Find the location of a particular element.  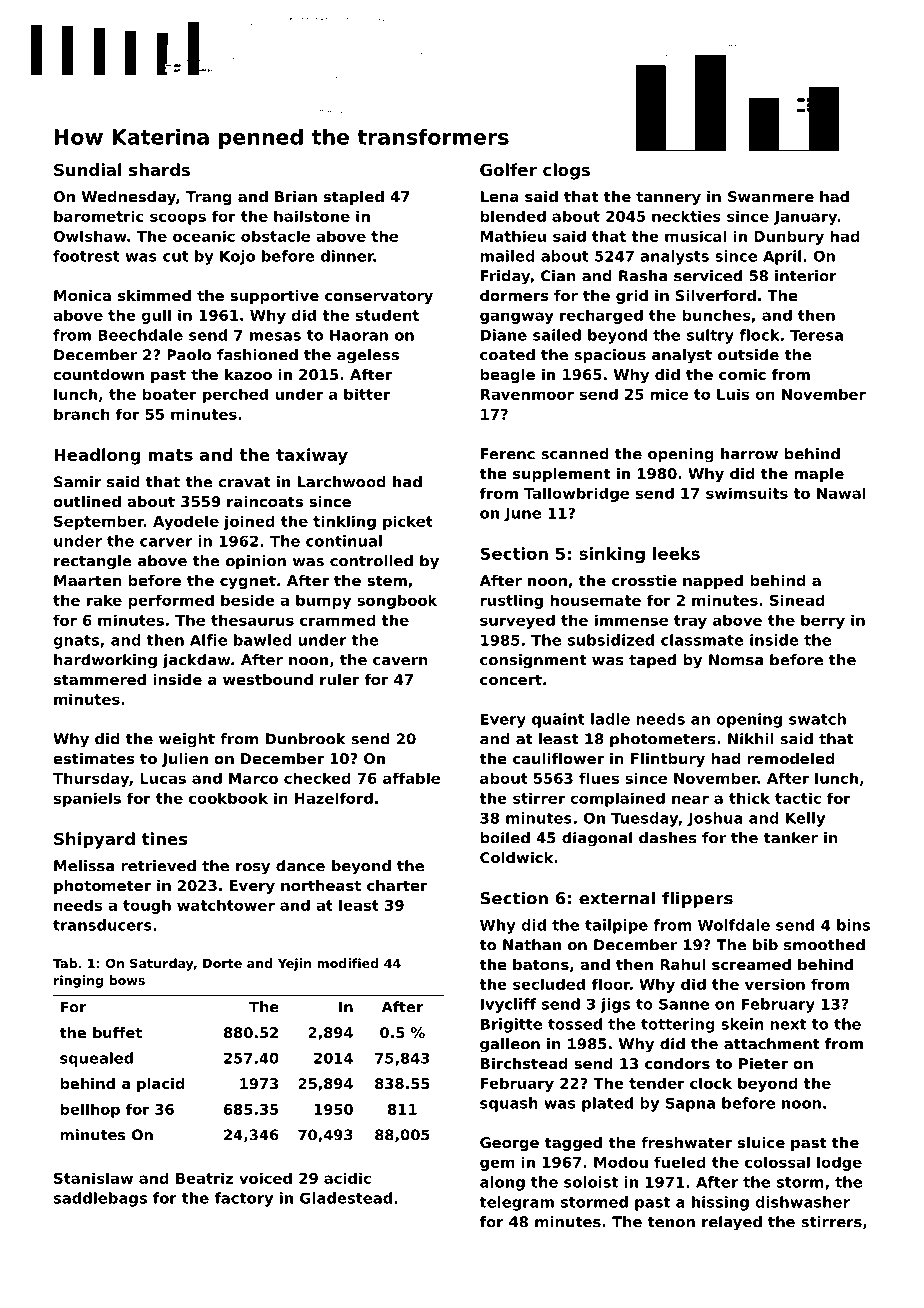

clock is located at coordinates (711, 1083).
